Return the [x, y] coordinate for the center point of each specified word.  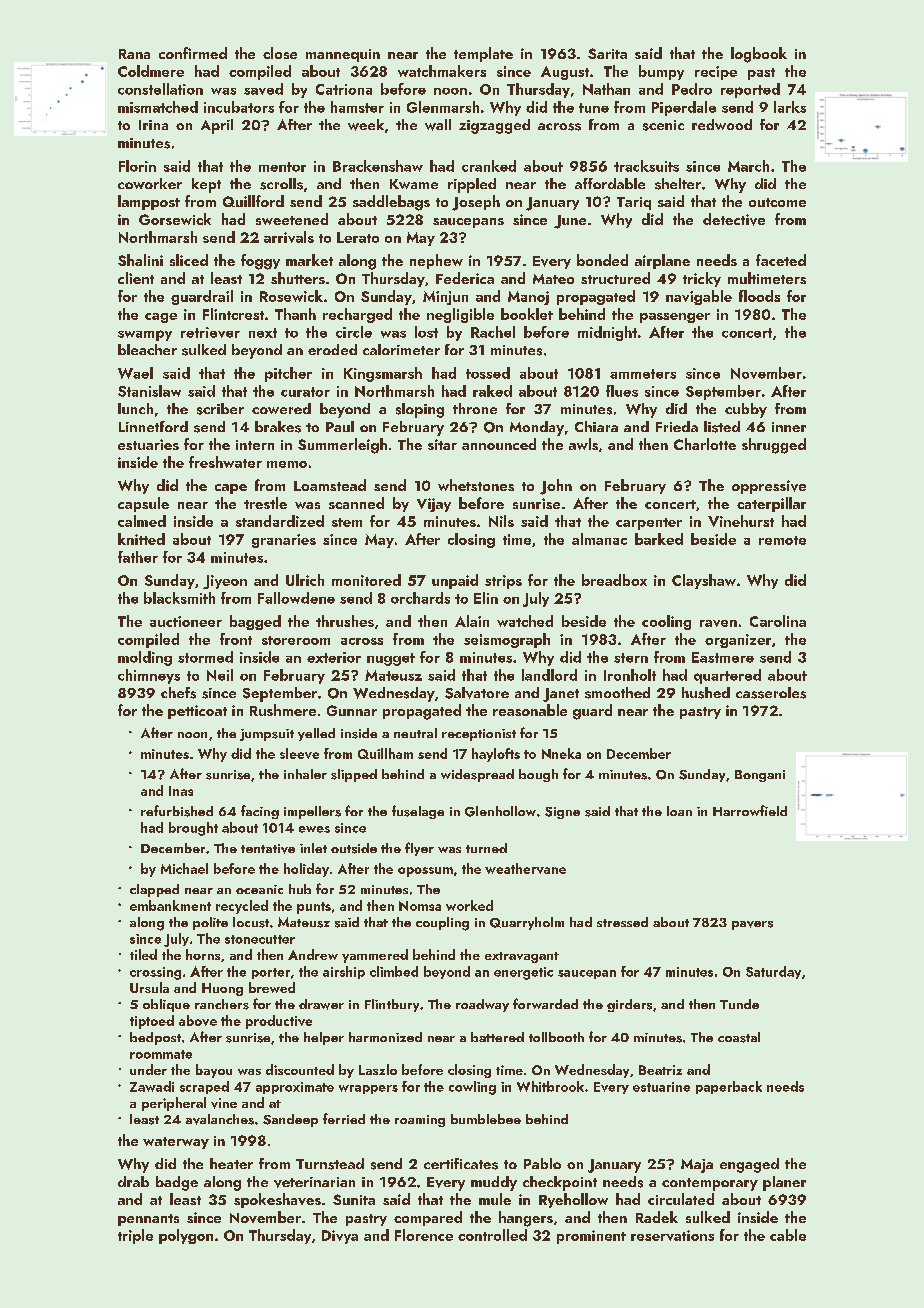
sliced [189, 260]
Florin [137, 166]
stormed [205, 657]
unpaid [455, 581]
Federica [465, 278]
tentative [268, 849]
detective [734, 219]
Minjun [445, 298]
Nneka [561, 753]
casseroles [771, 693]
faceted [781, 260]
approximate [295, 1088]
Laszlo [378, 1069]
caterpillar [771, 504]
